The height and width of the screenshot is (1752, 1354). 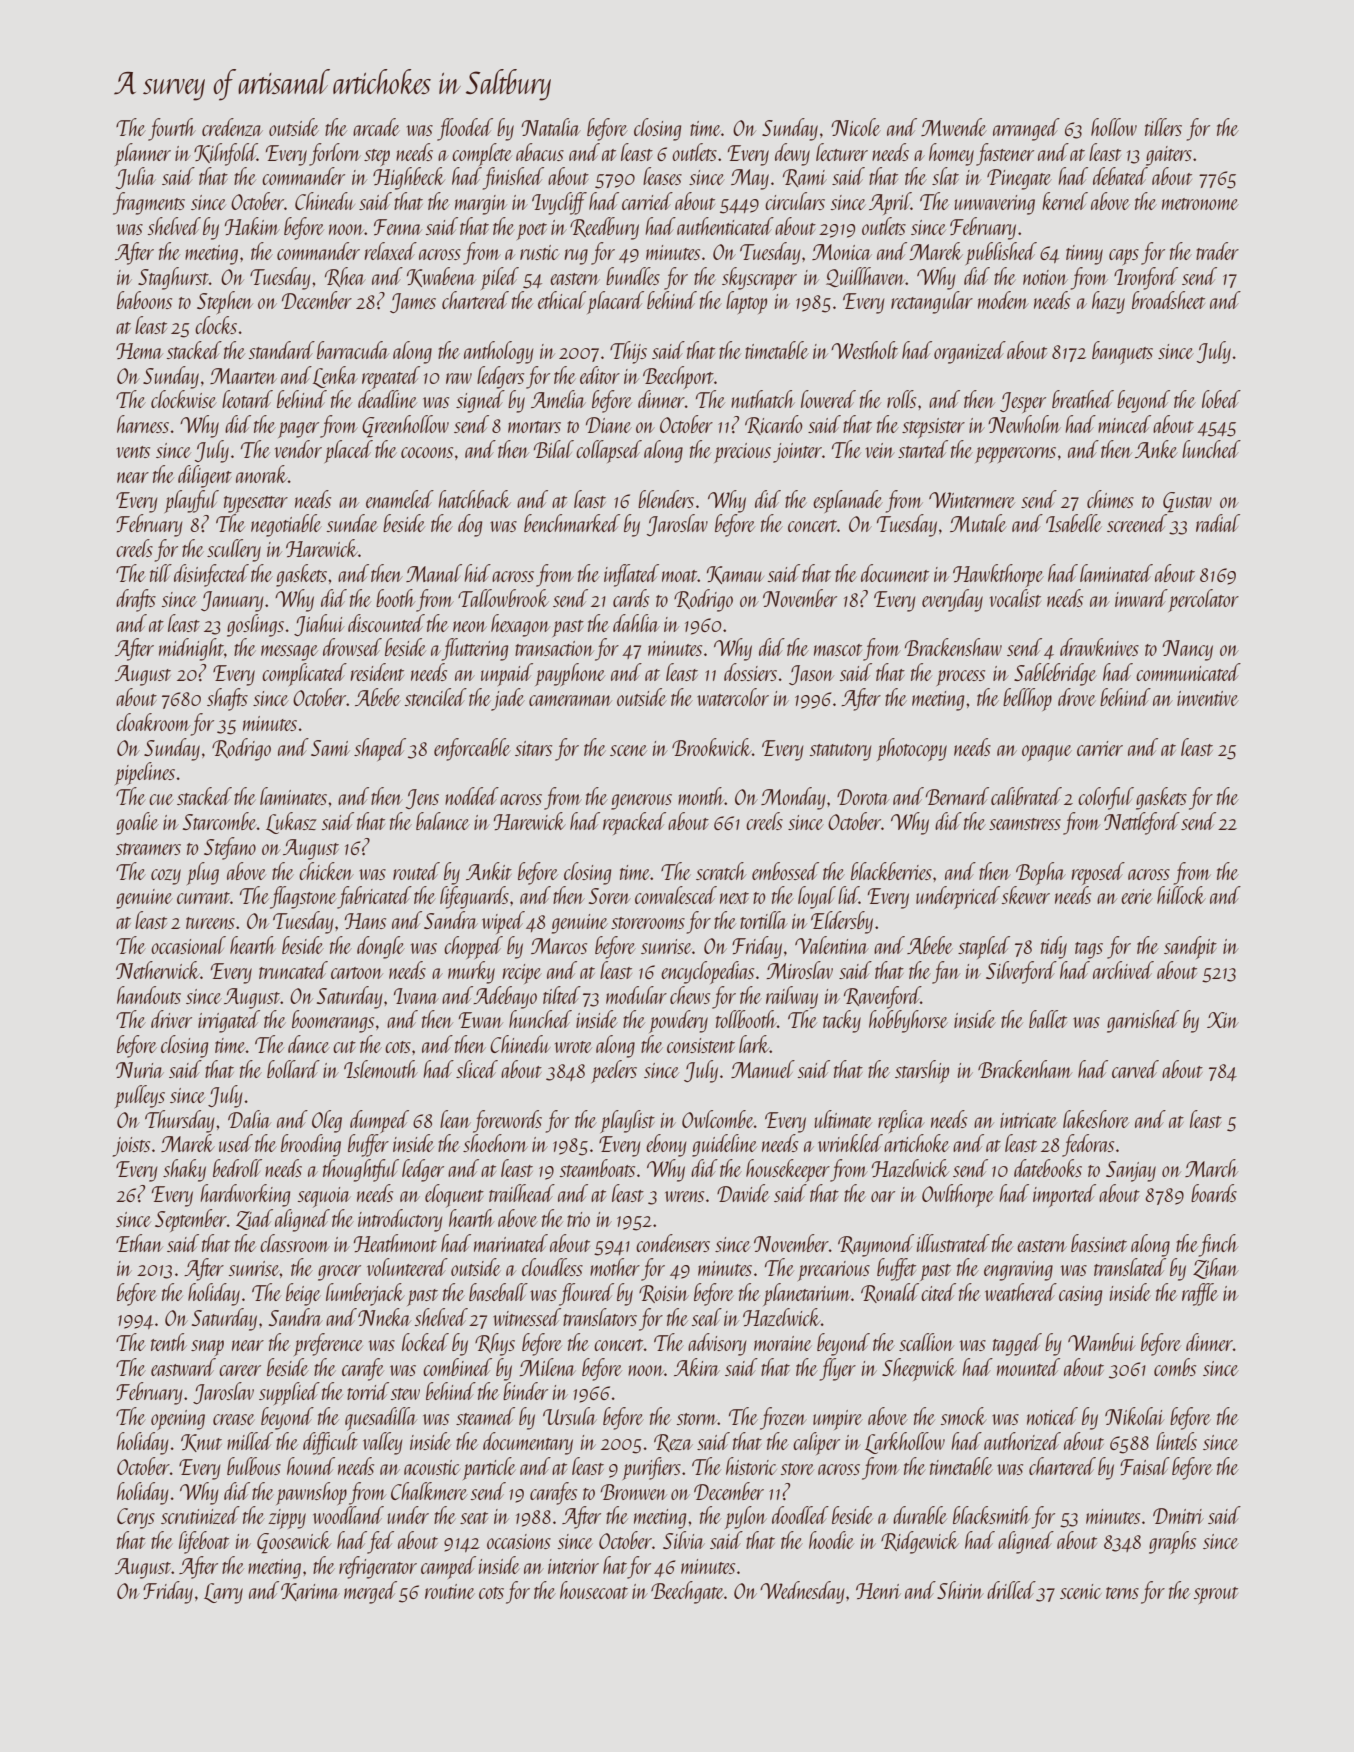 What do you see at coordinates (576, 257) in the screenshot?
I see `rug` at bounding box center [576, 257].
